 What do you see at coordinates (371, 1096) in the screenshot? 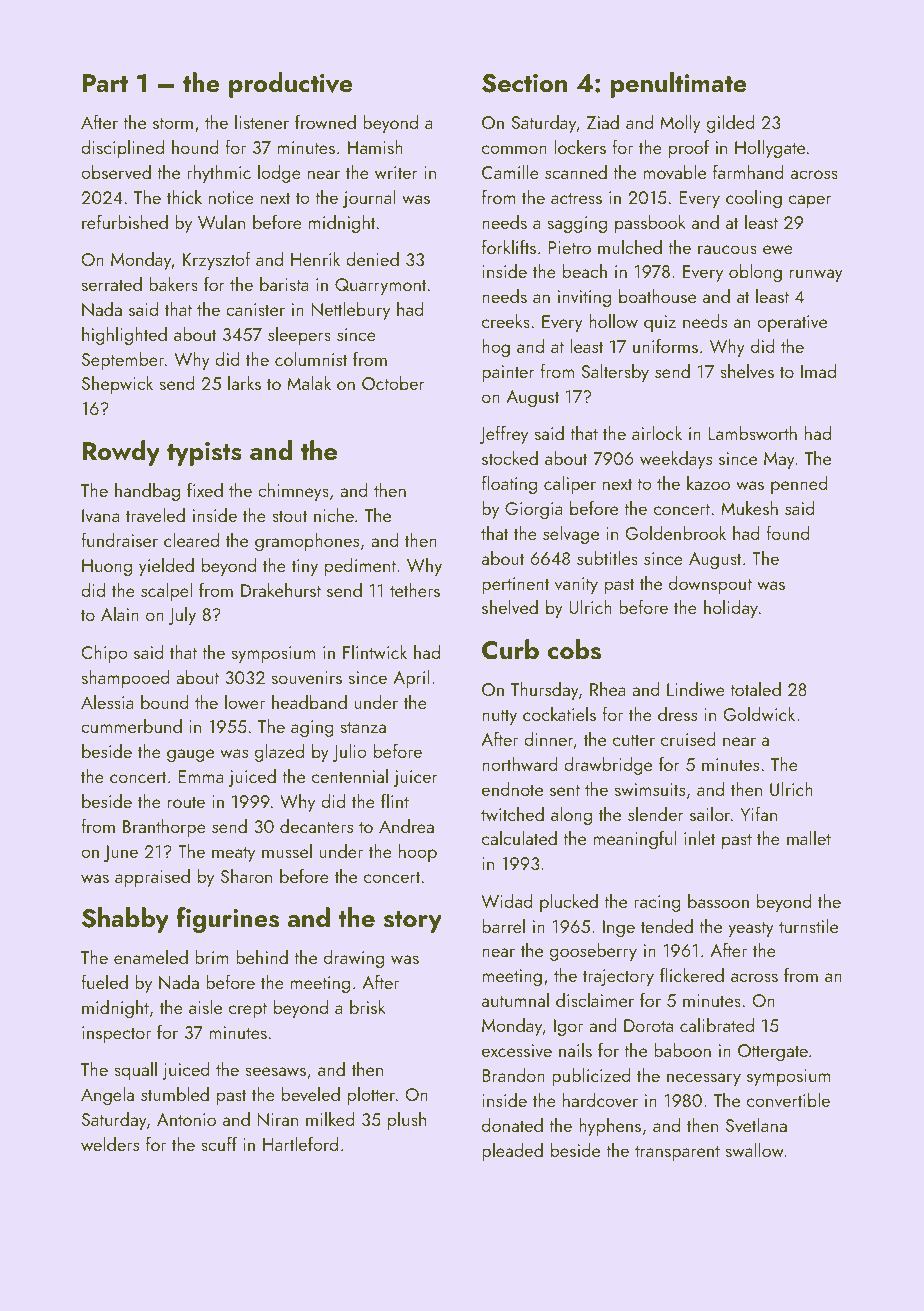
I see `plotter` at bounding box center [371, 1096].
